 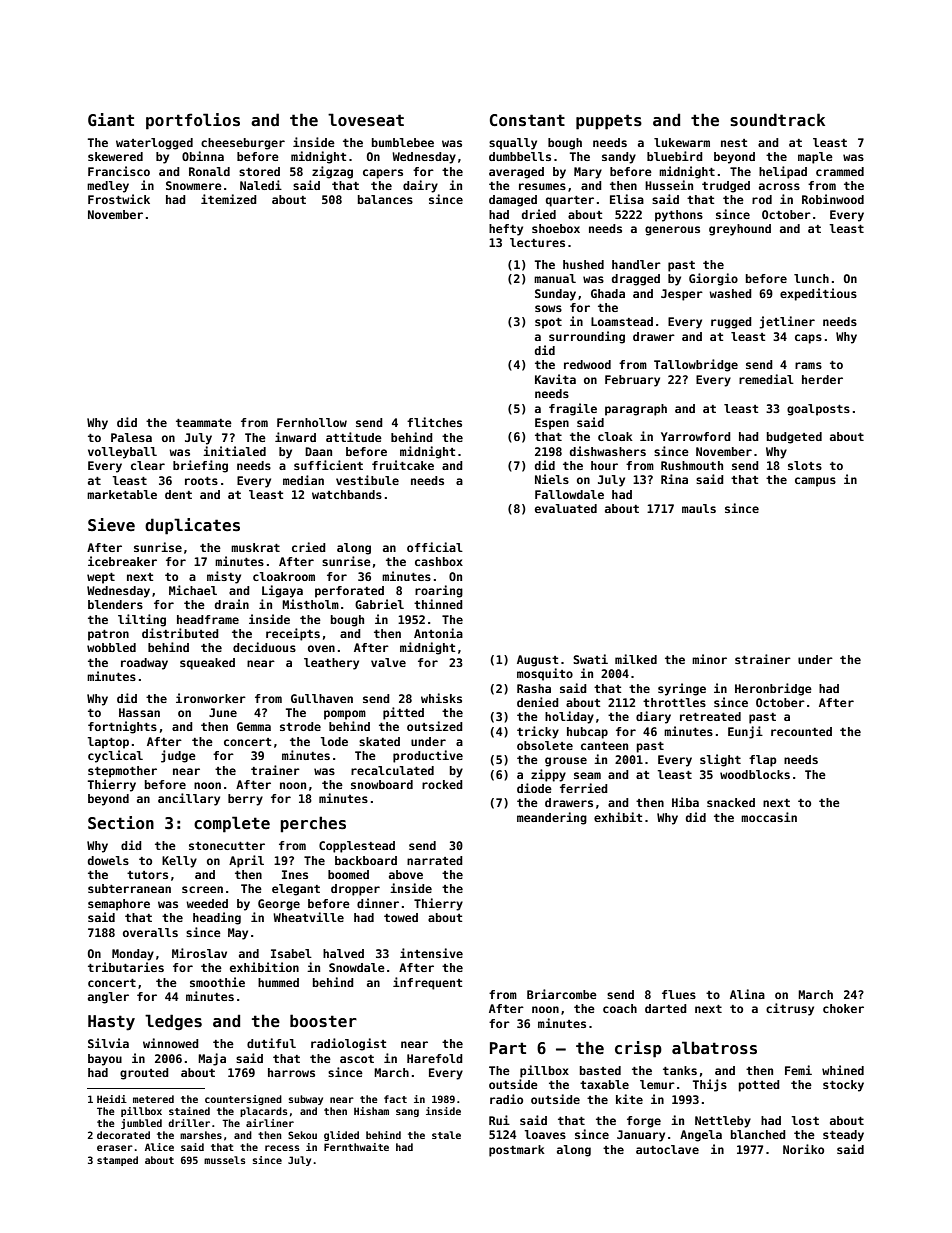 What do you see at coordinates (699, 508) in the page?
I see `mauls` at bounding box center [699, 508].
